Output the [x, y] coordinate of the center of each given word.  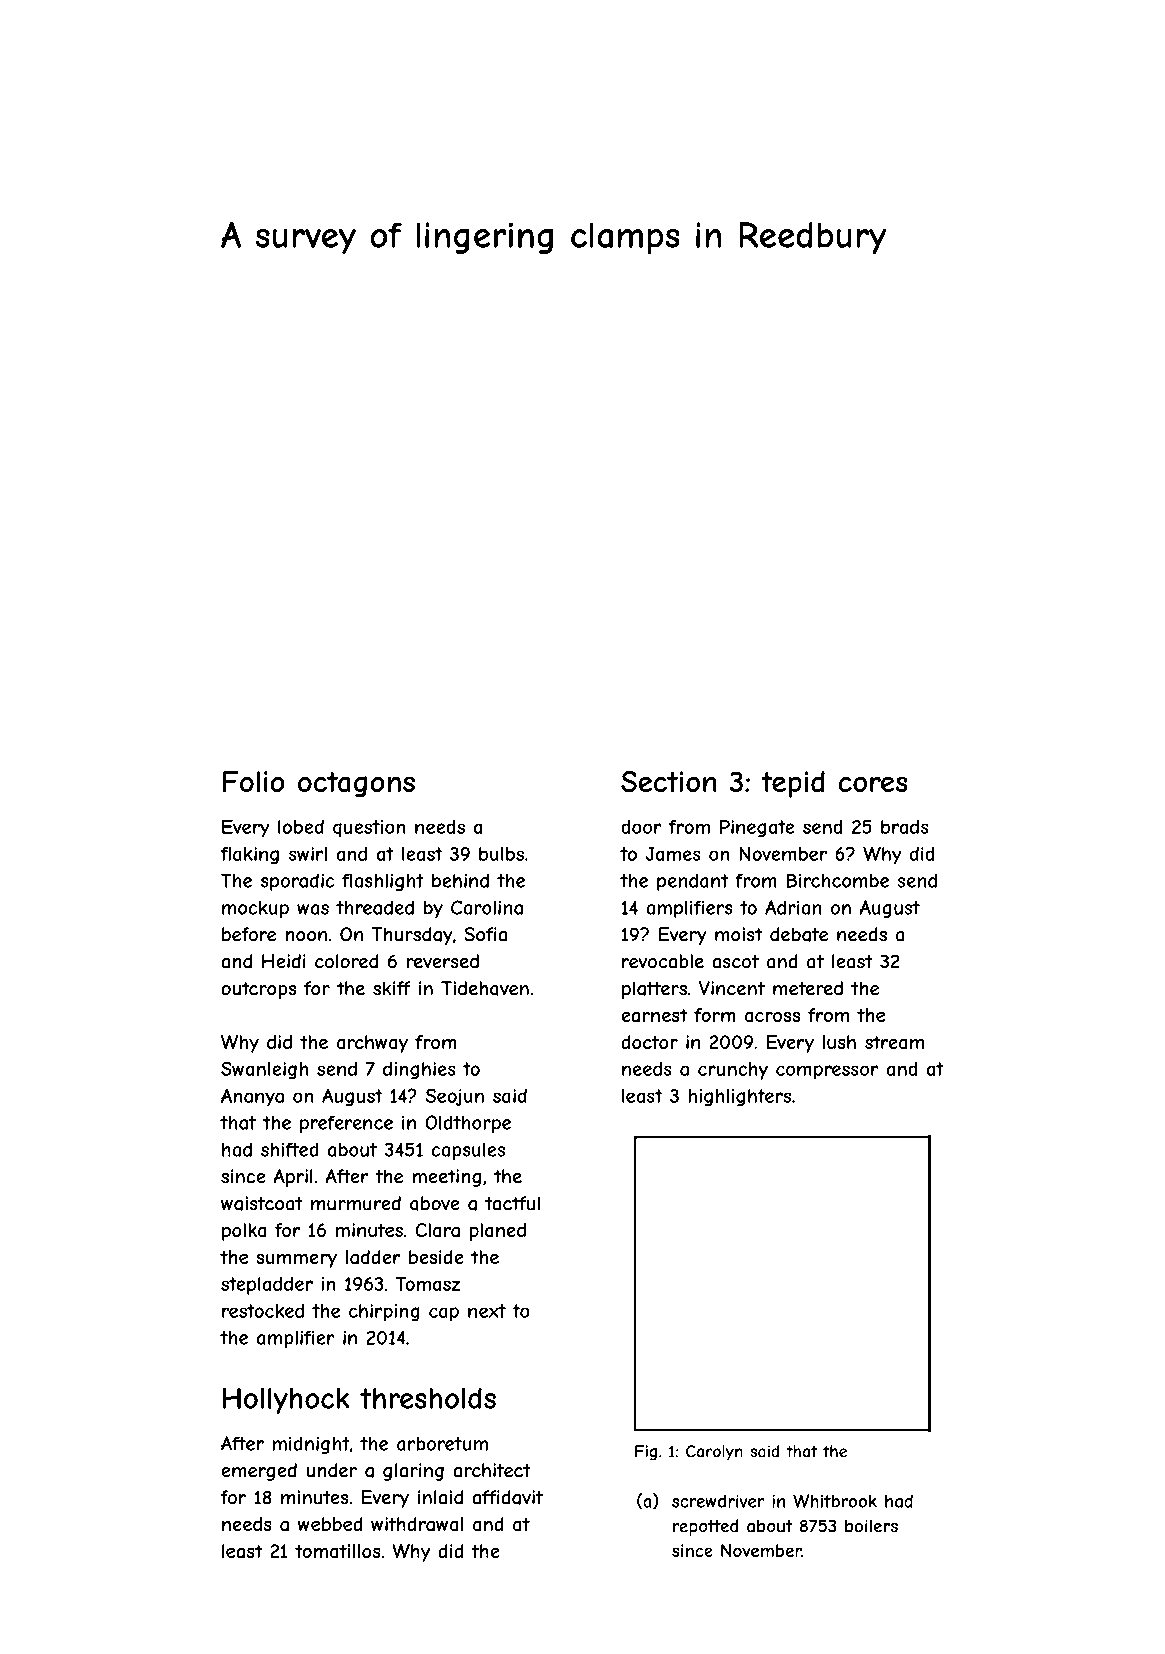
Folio [254, 781]
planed [498, 1232]
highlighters [739, 1098]
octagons [356, 785]
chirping [384, 1313]
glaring [413, 1472]
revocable [663, 961]
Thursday [412, 936]
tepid [793, 784]
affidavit [507, 1497]
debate [799, 934]
